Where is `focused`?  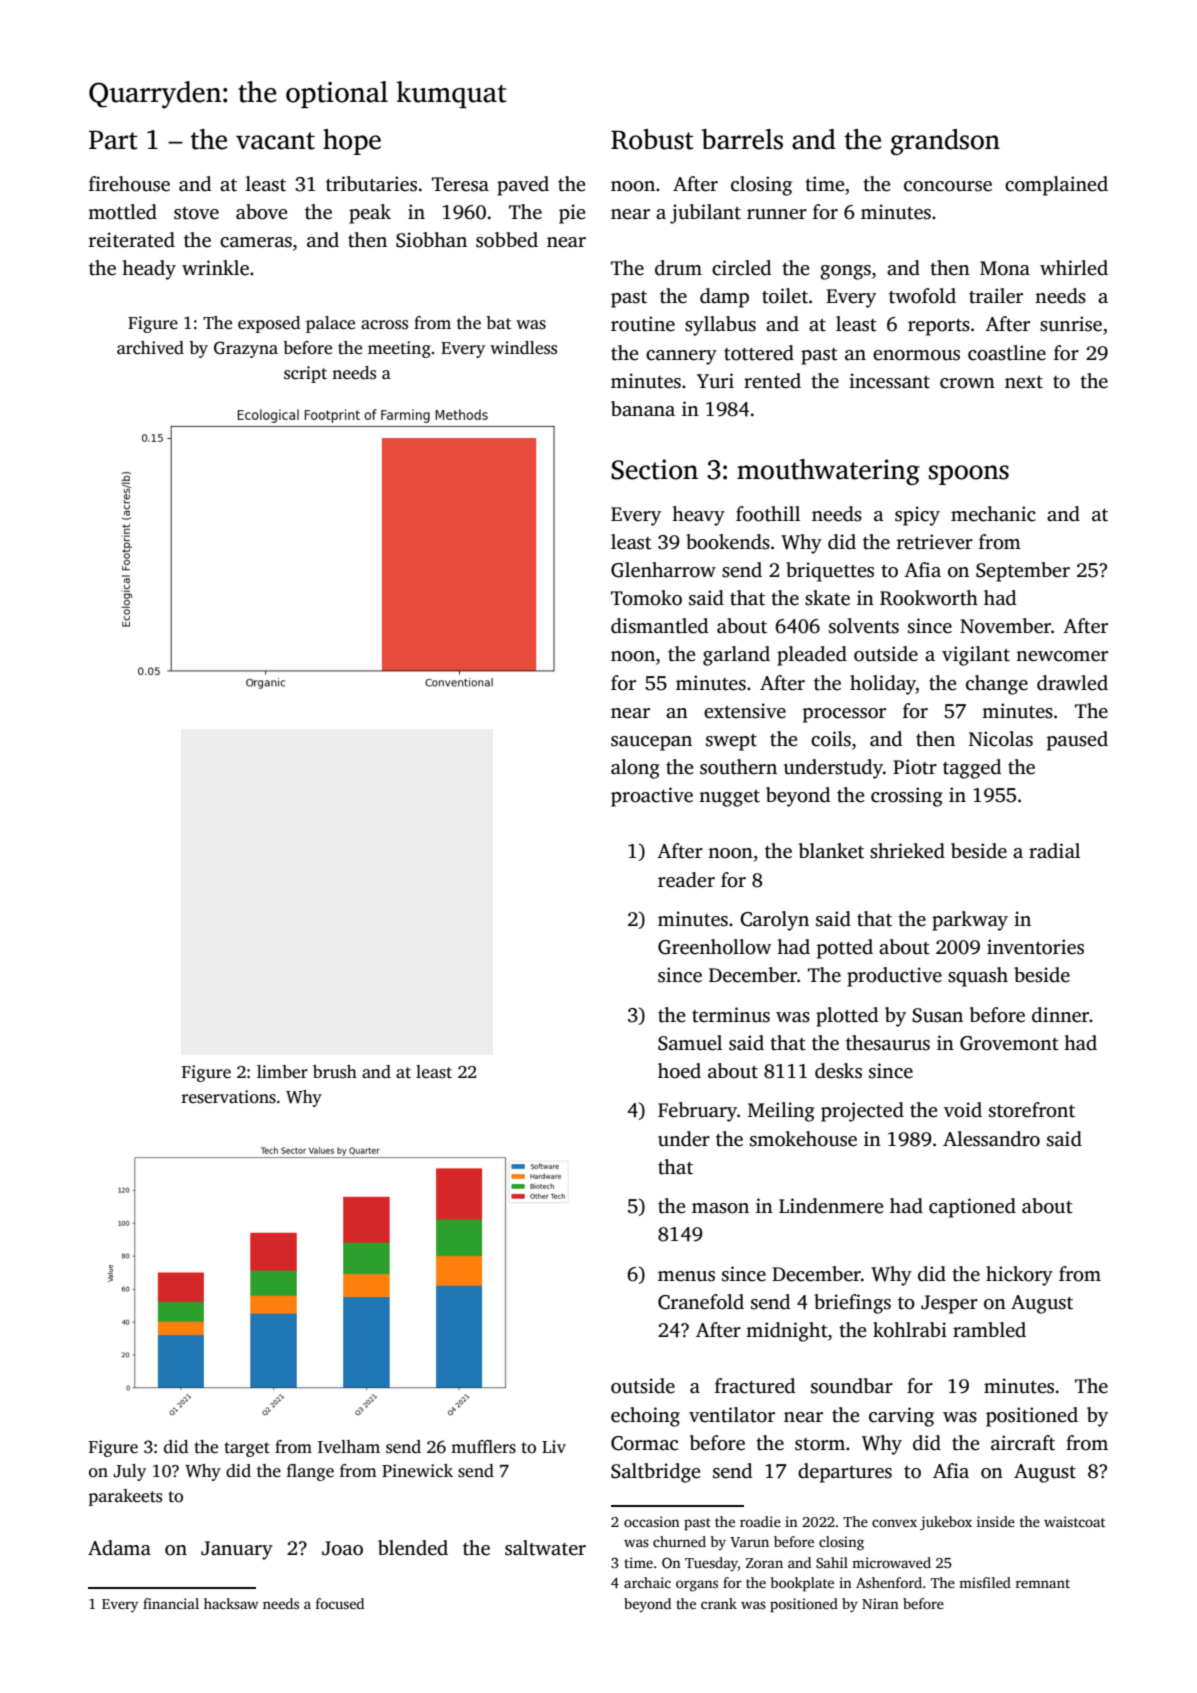 focused is located at coordinates (340, 1603).
